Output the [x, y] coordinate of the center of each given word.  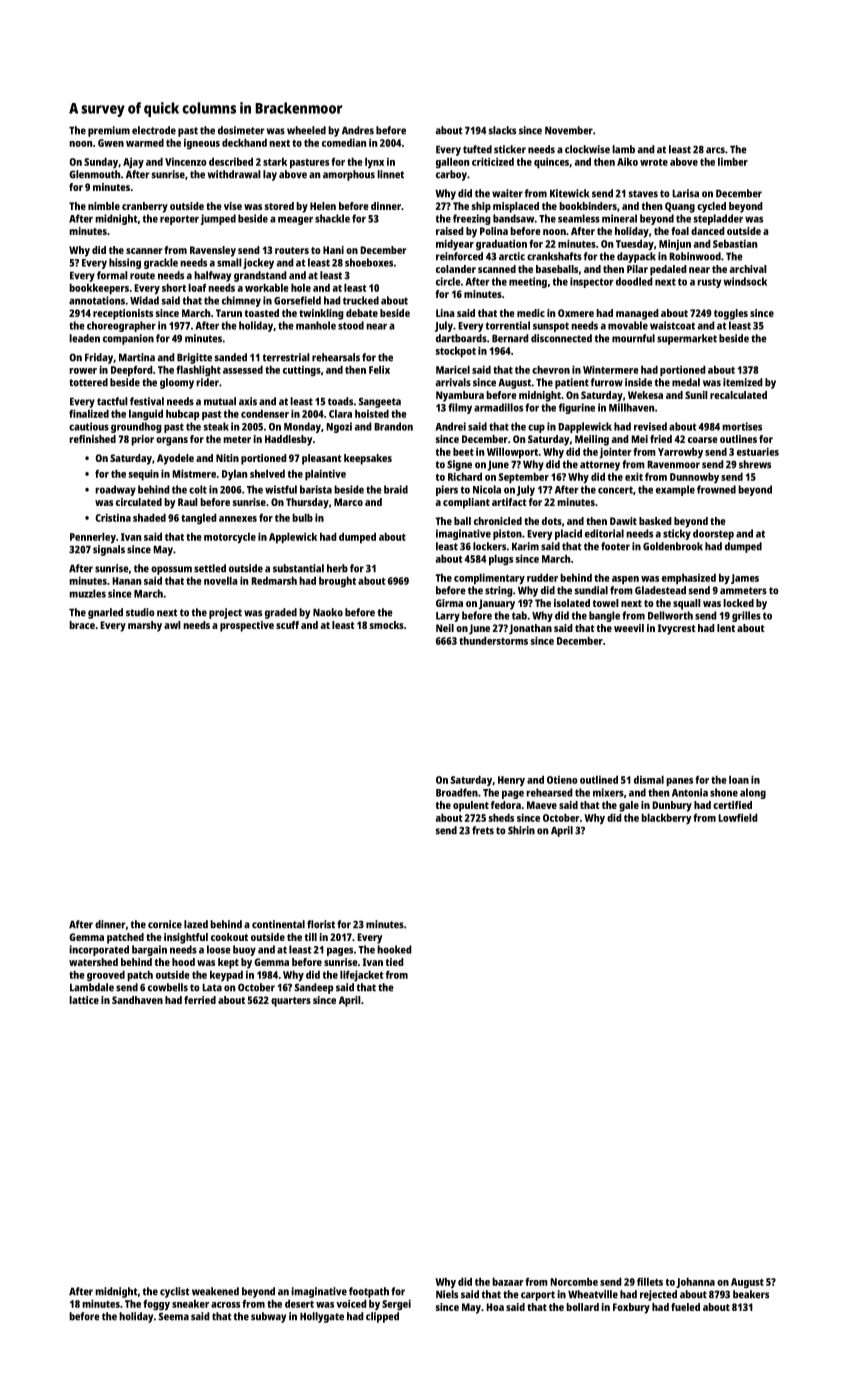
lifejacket [362, 976]
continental [278, 924]
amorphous [349, 175]
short [174, 287]
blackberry [666, 819]
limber [733, 161]
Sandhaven [137, 1000]
